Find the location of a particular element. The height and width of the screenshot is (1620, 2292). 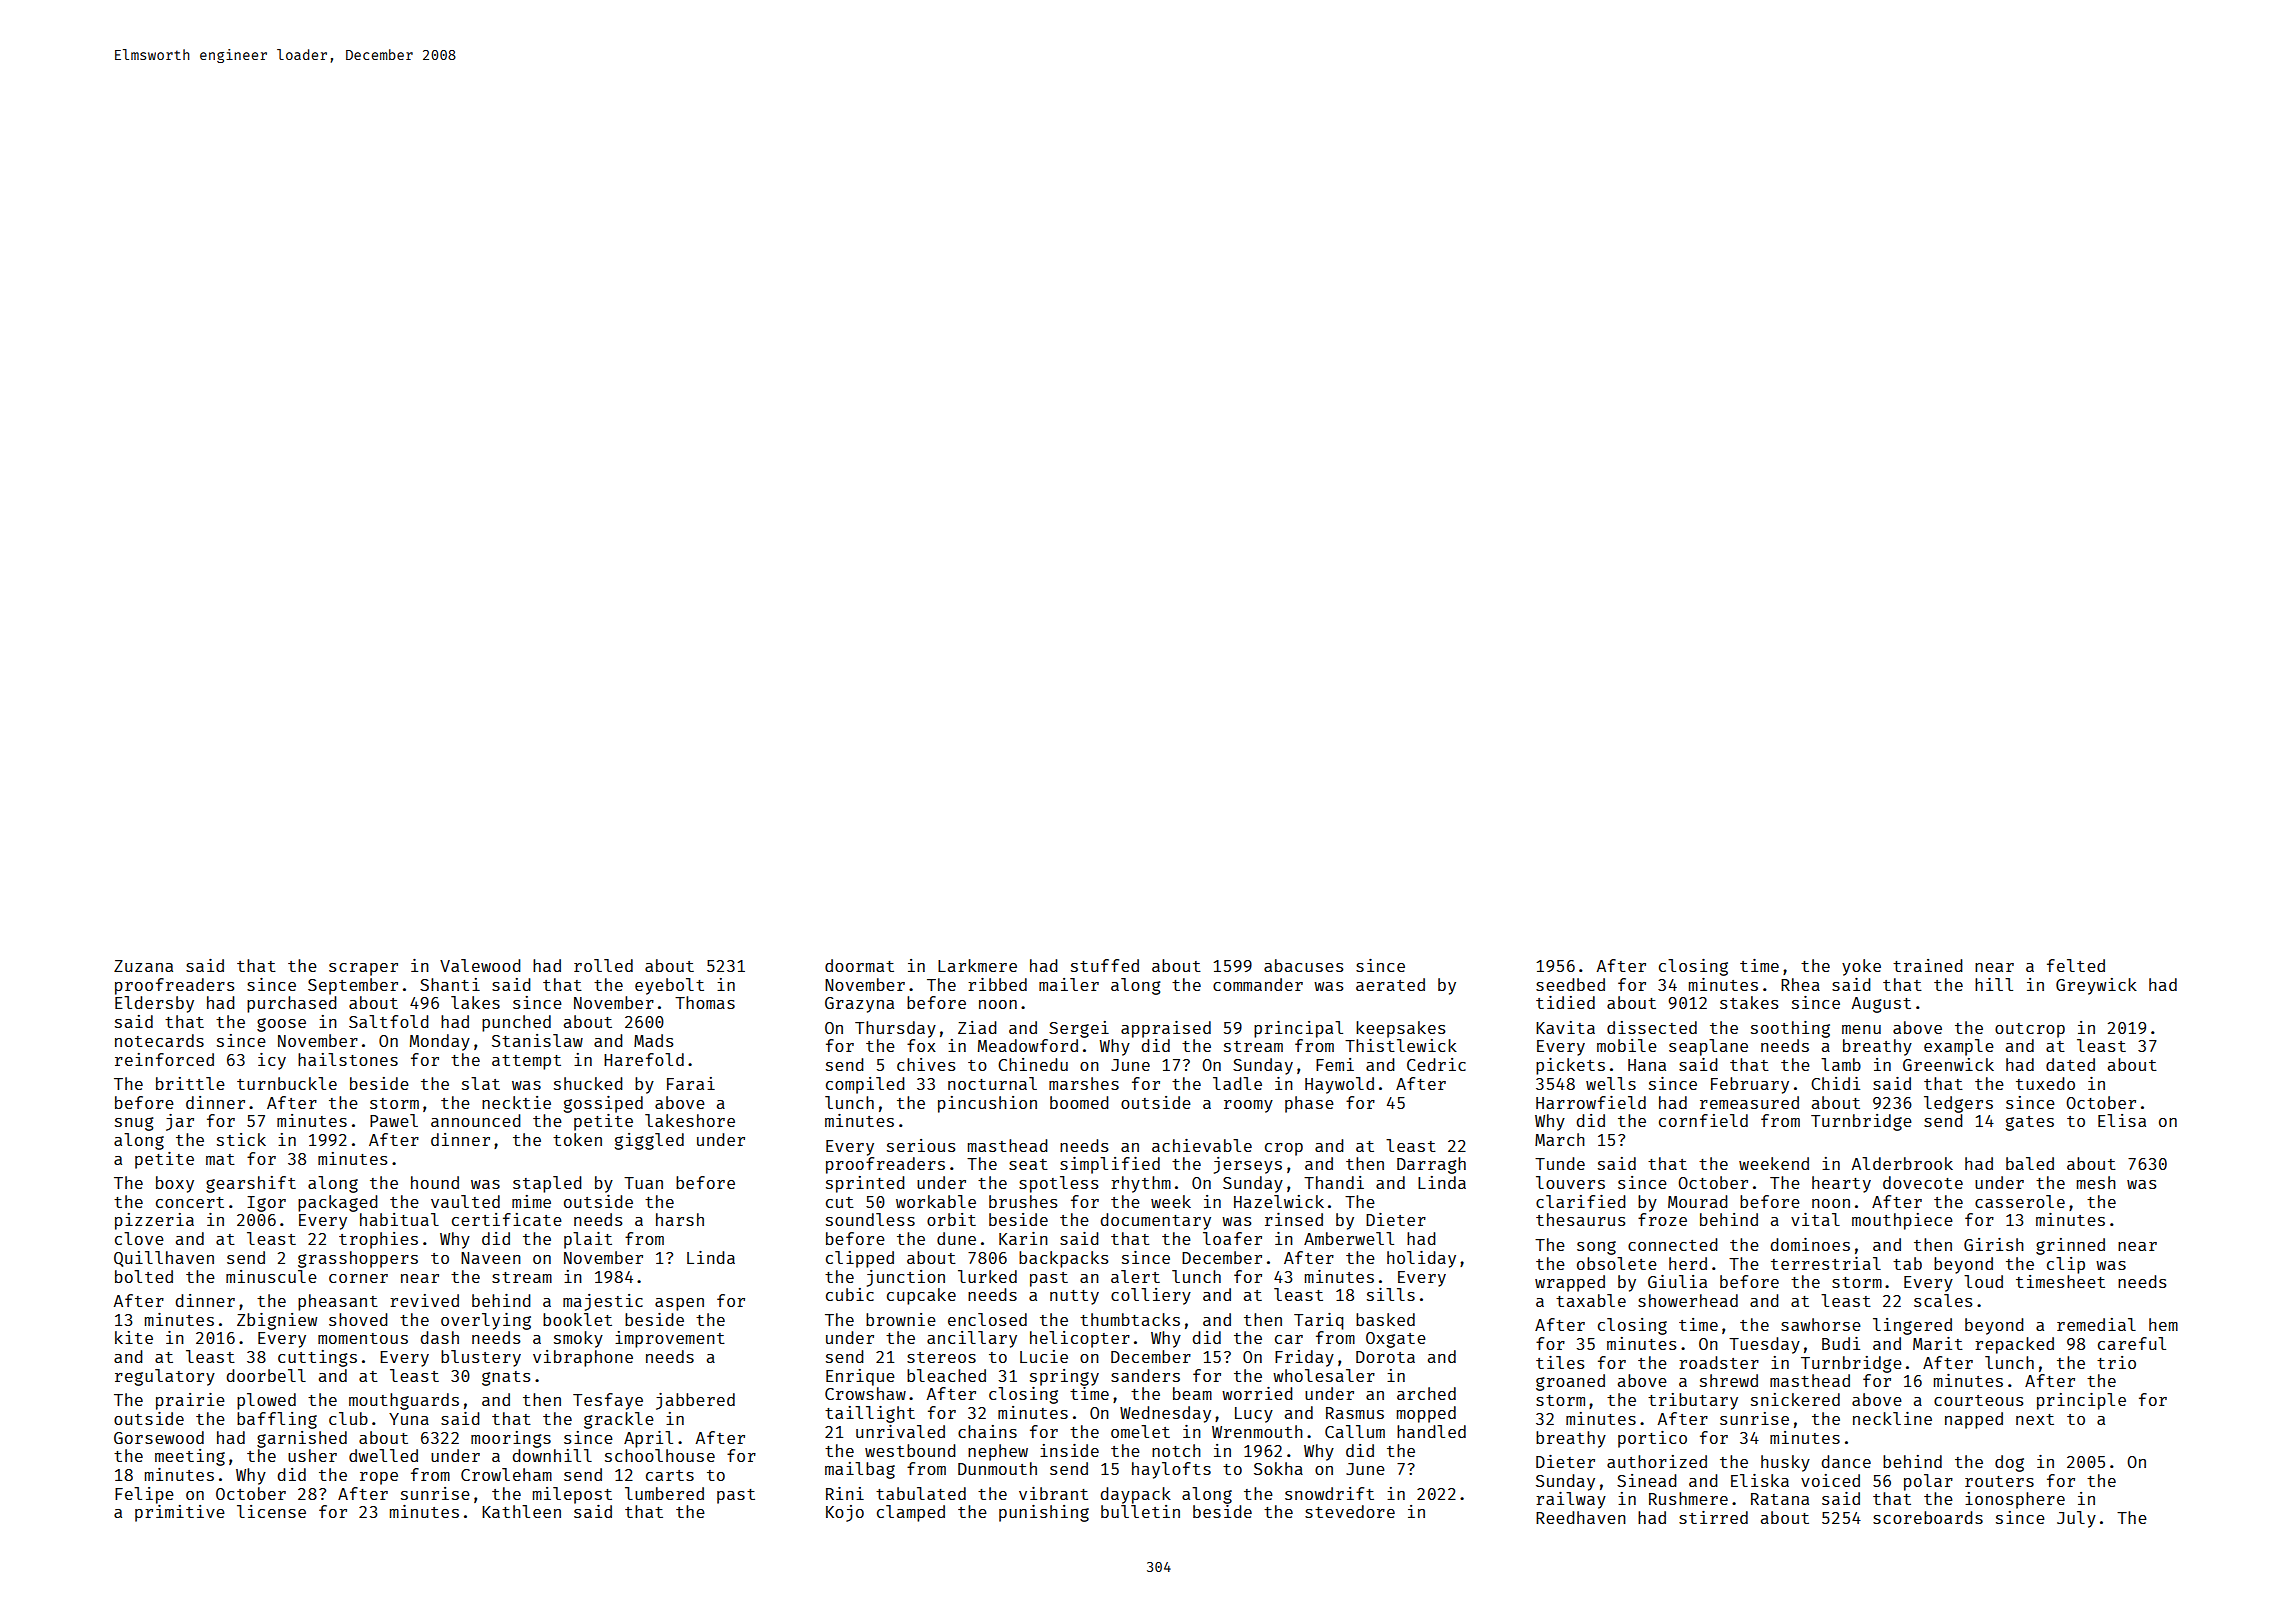

rolled is located at coordinates (603, 965).
